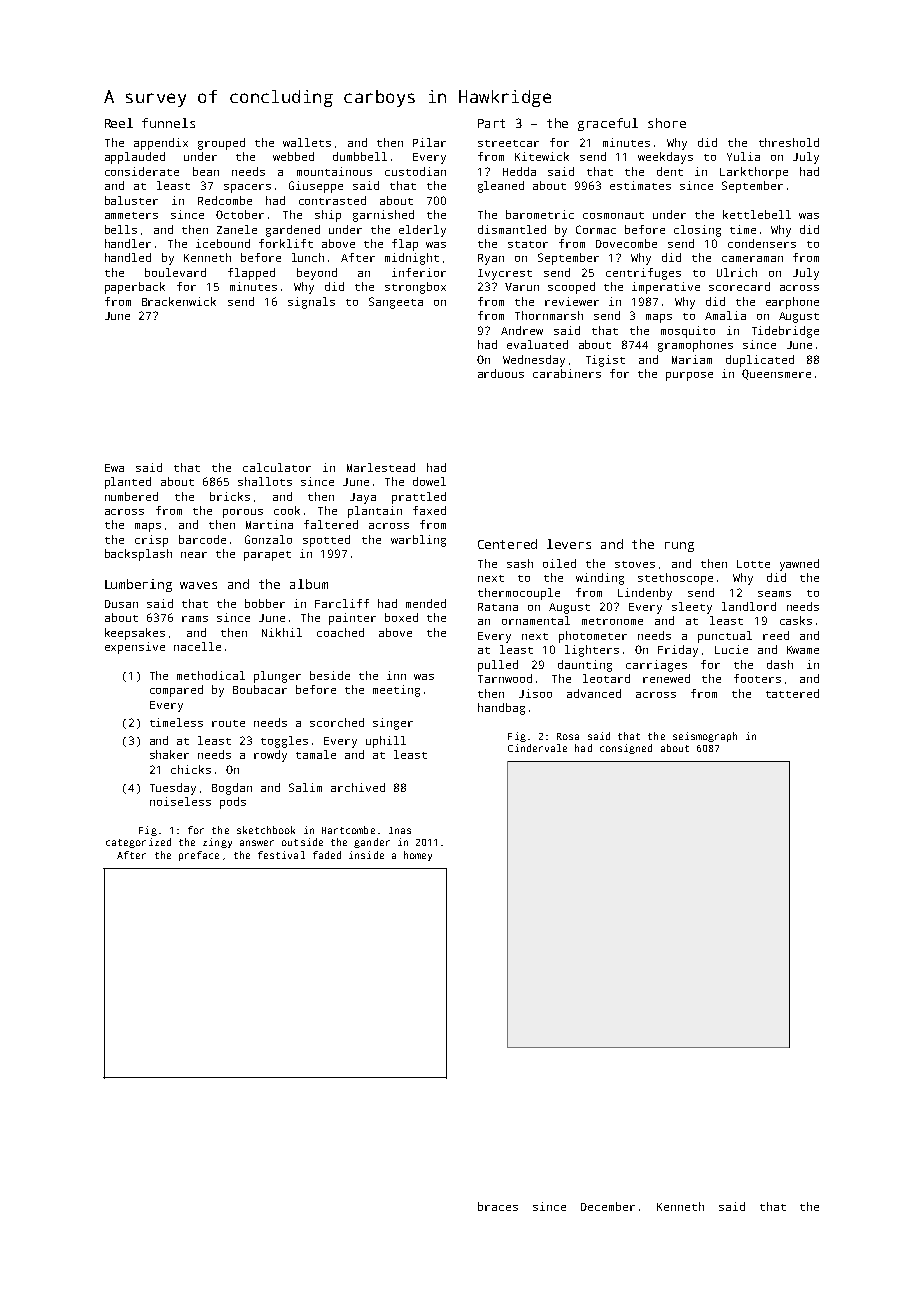 Image resolution: width=924 pixels, height=1308 pixels. What do you see at coordinates (199, 856) in the screenshot?
I see `preface` at bounding box center [199, 856].
